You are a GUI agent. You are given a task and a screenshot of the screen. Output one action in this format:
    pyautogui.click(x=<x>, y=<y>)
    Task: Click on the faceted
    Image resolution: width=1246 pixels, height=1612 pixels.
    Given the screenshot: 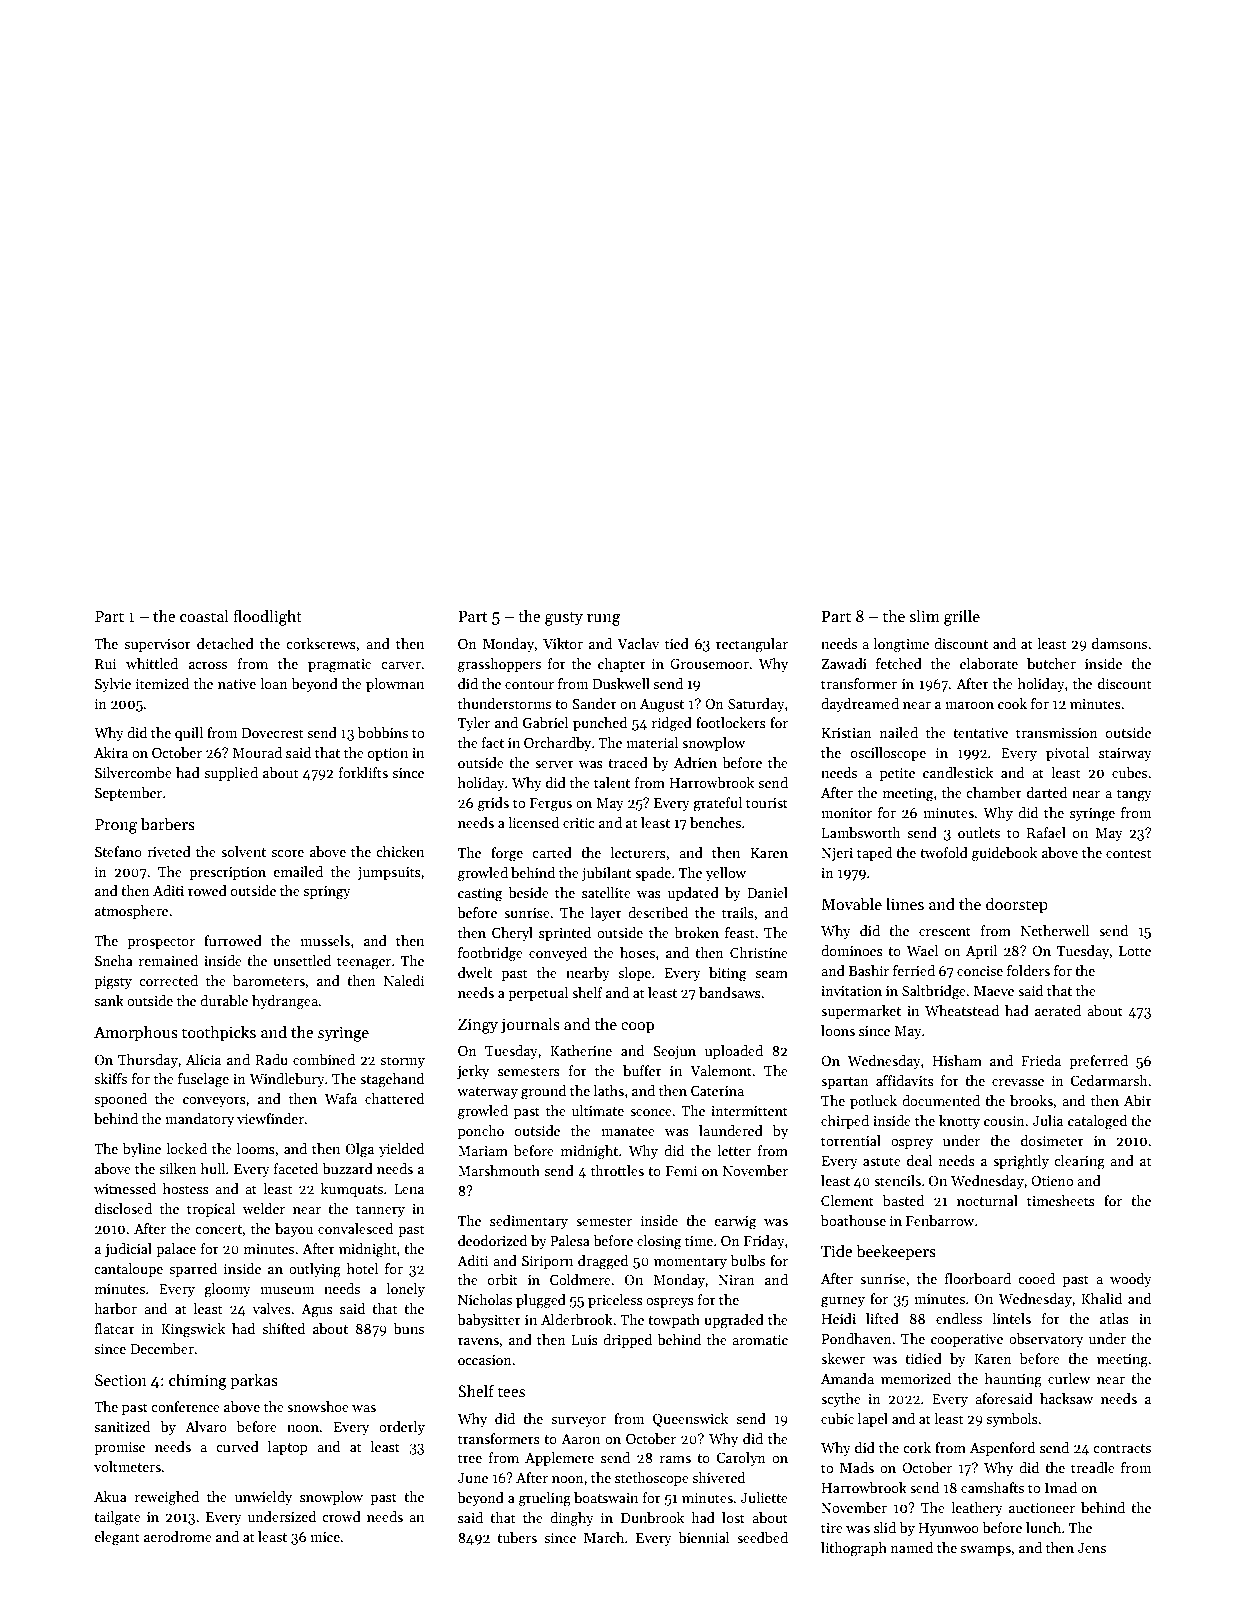 What is the action you would take?
    pyautogui.click(x=296, y=1168)
